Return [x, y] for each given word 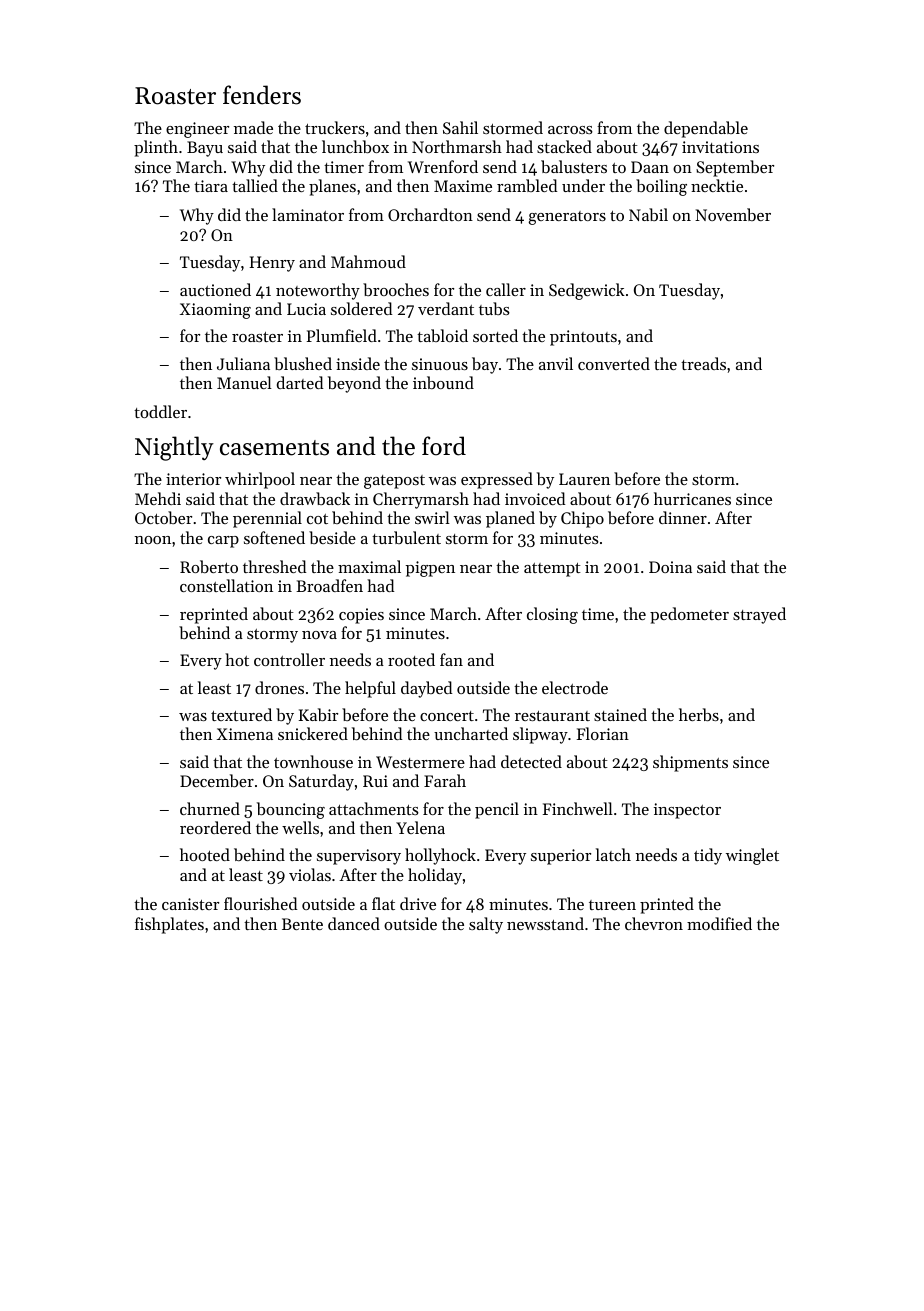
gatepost [394, 482]
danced [354, 923]
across [570, 130]
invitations [720, 147]
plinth [156, 148]
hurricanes [692, 498]
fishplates [169, 925]
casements [274, 448]
